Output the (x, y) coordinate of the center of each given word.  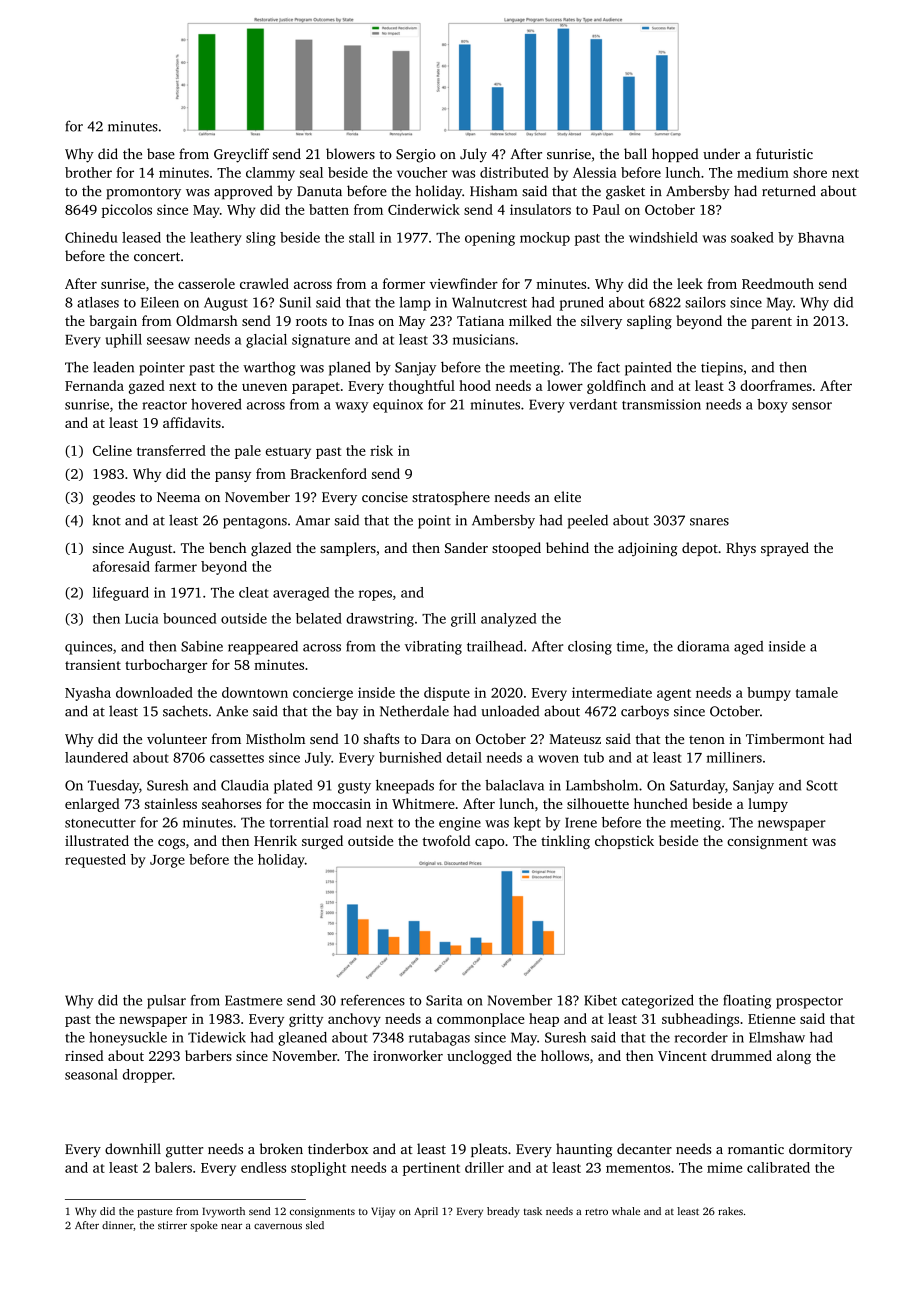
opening (490, 239)
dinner (117, 1225)
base (161, 153)
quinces (88, 648)
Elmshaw (777, 1037)
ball (635, 153)
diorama (703, 646)
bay (347, 712)
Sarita (444, 1000)
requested (95, 861)
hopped (675, 155)
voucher (422, 172)
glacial (266, 341)
